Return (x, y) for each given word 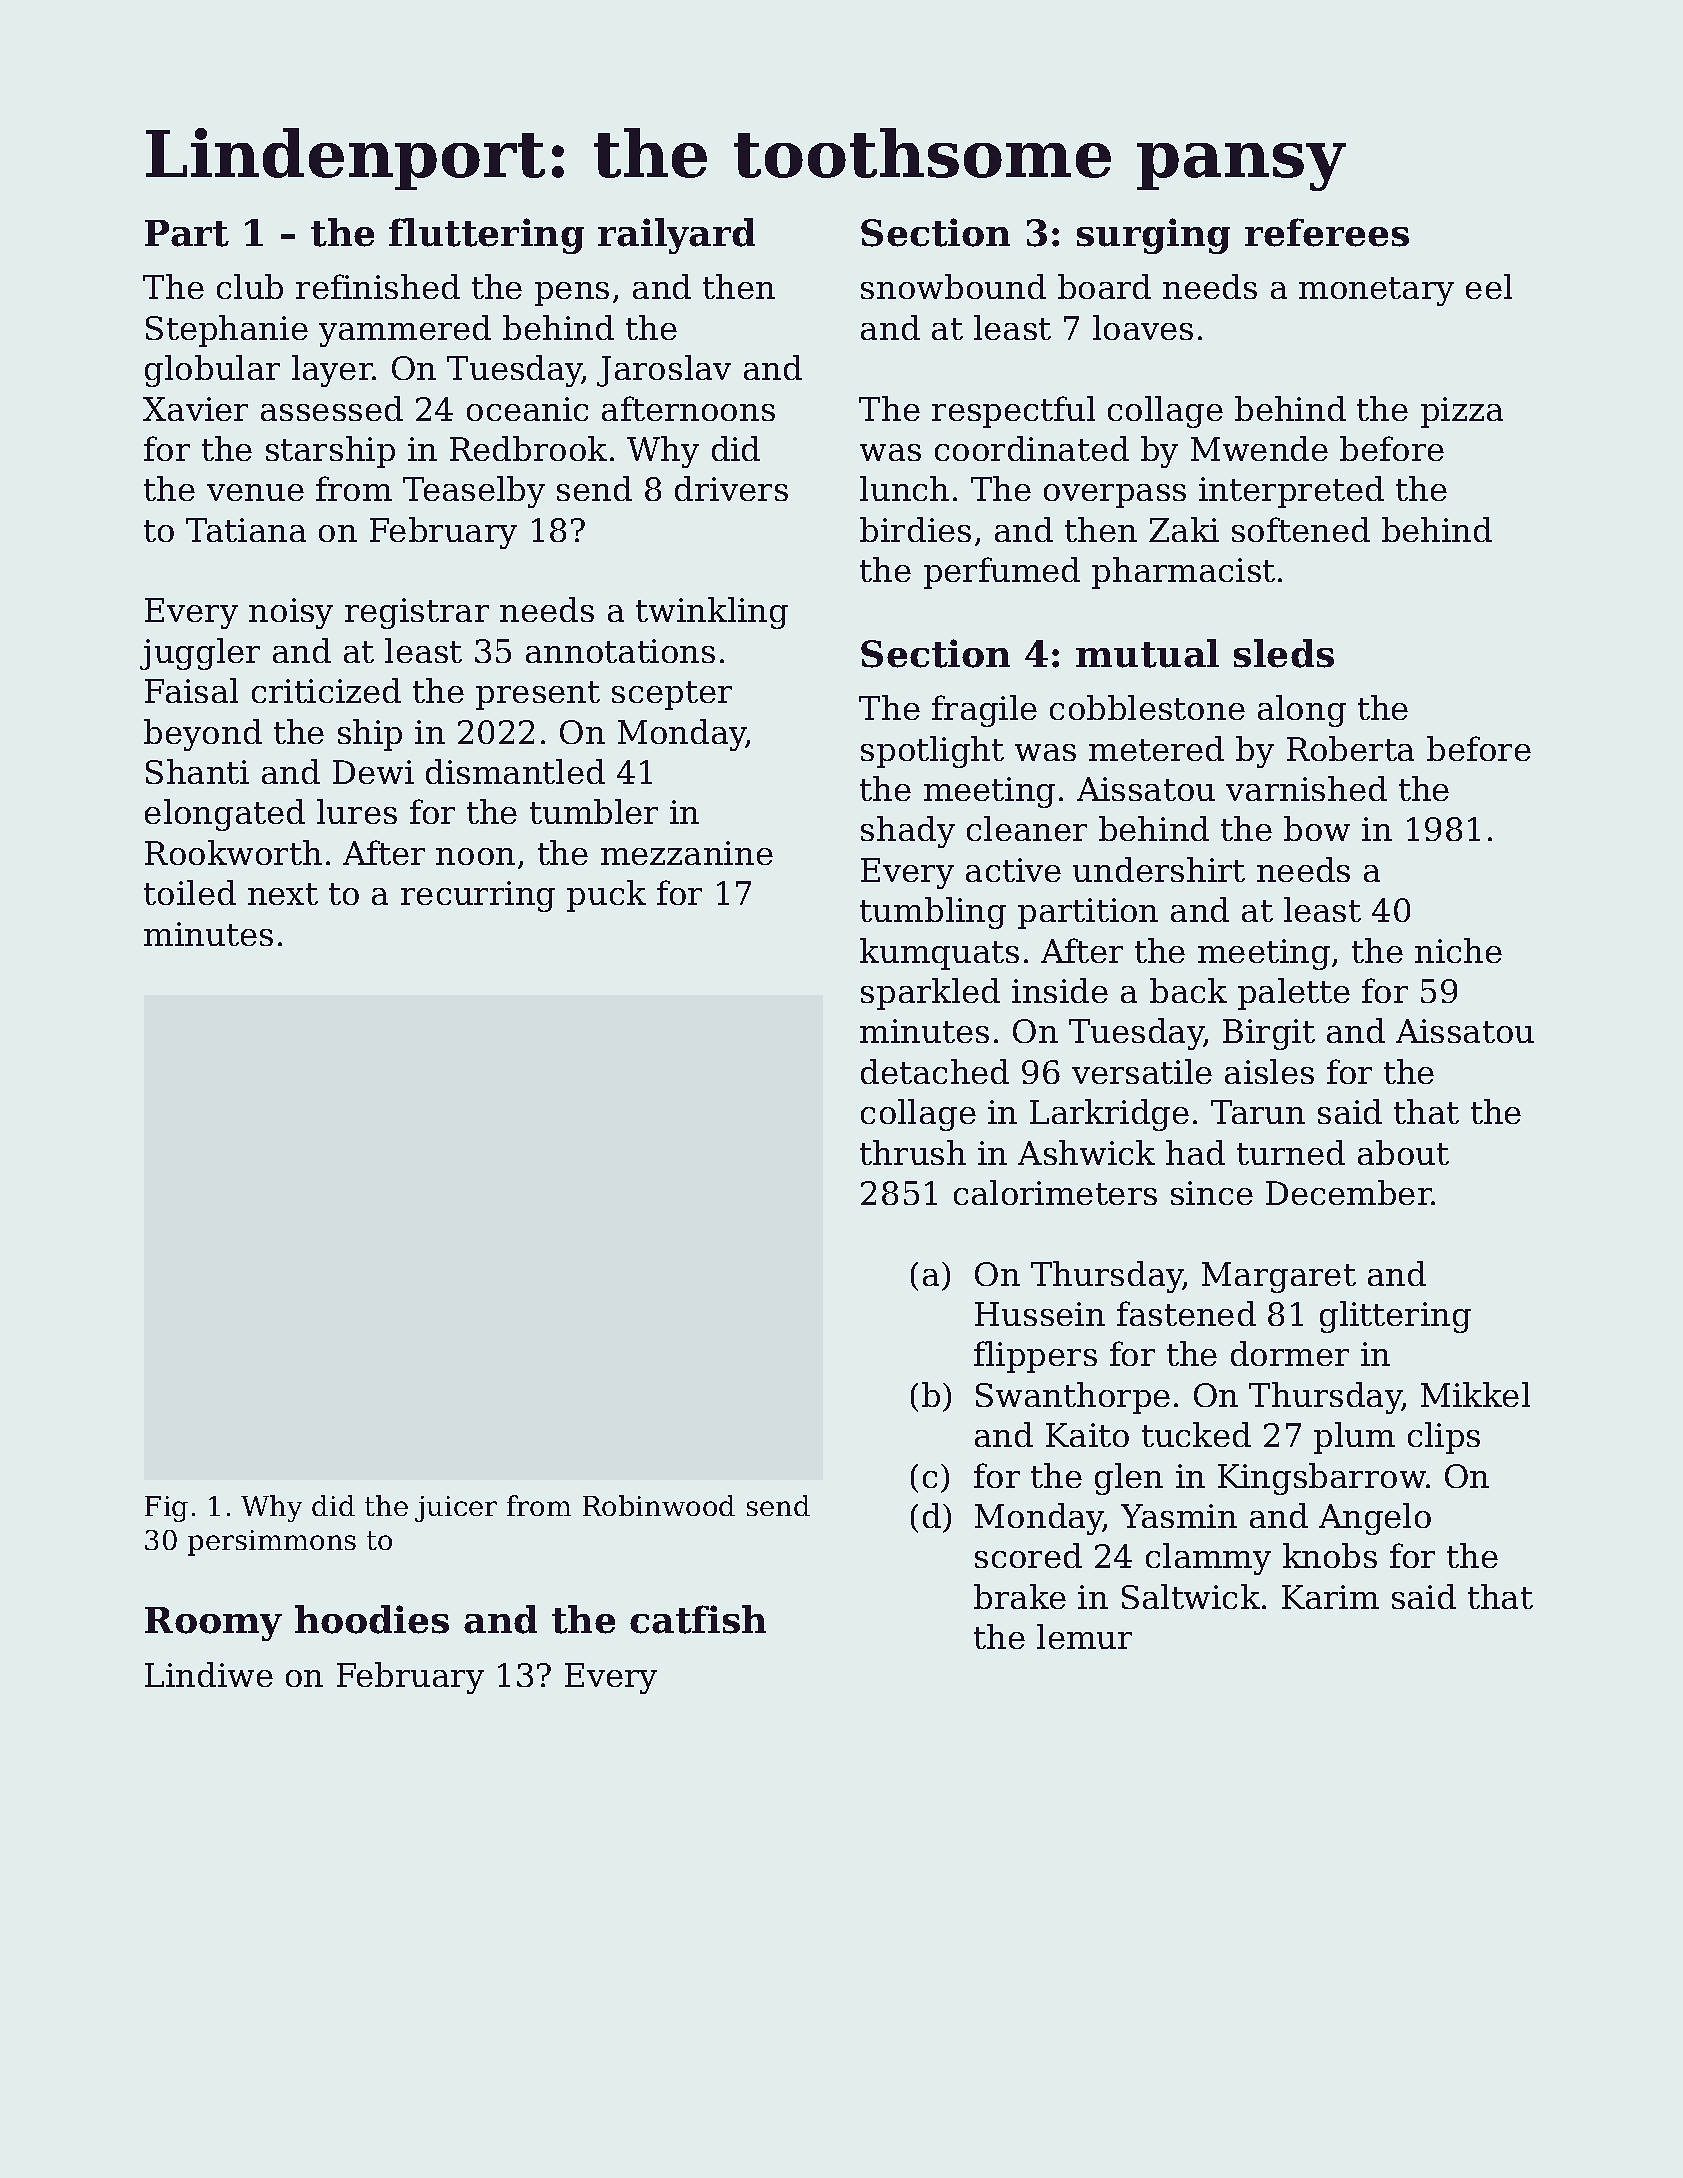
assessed (332, 408)
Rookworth (233, 852)
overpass (1115, 496)
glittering (1395, 1317)
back (1188, 990)
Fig (166, 1509)
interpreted (1291, 492)
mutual (1147, 653)
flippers (1035, 1357)
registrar (417, 613)
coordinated (1032, 448)
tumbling (933, 913)
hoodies (372, 1619)
